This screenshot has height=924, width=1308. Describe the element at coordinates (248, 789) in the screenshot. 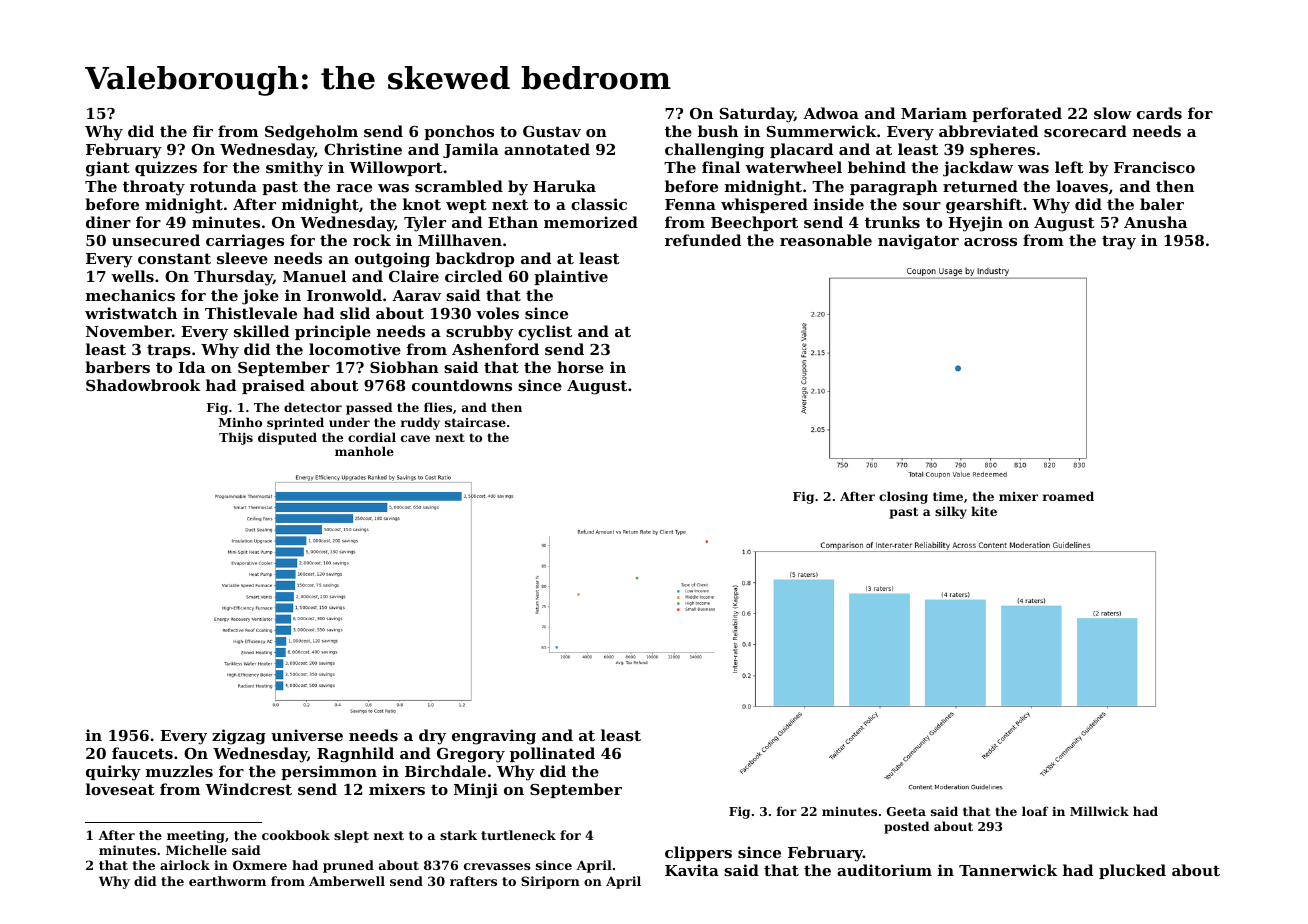

I see `Windcrest` at that location.
